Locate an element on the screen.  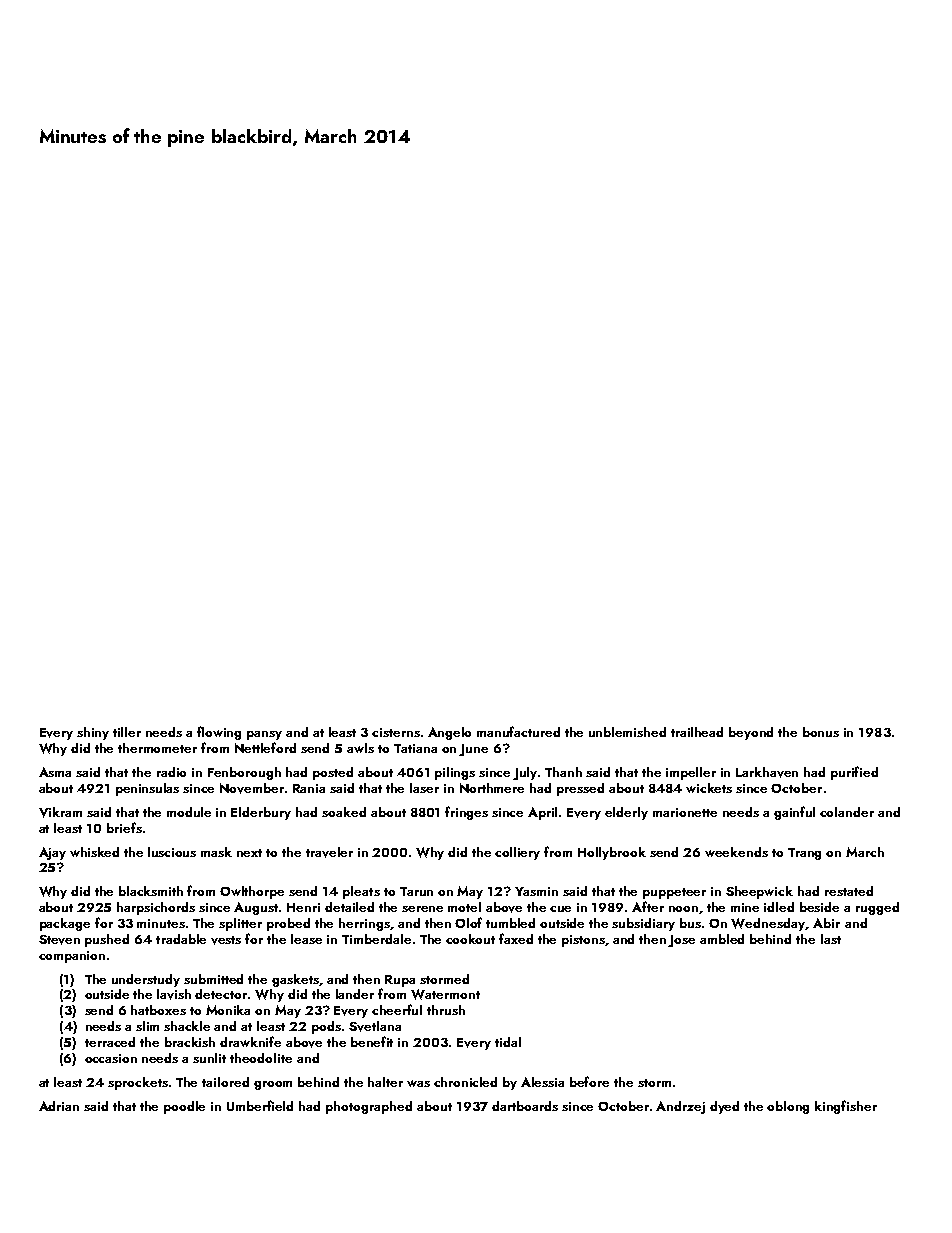
Vikram is located at coordinates (60, 812).
